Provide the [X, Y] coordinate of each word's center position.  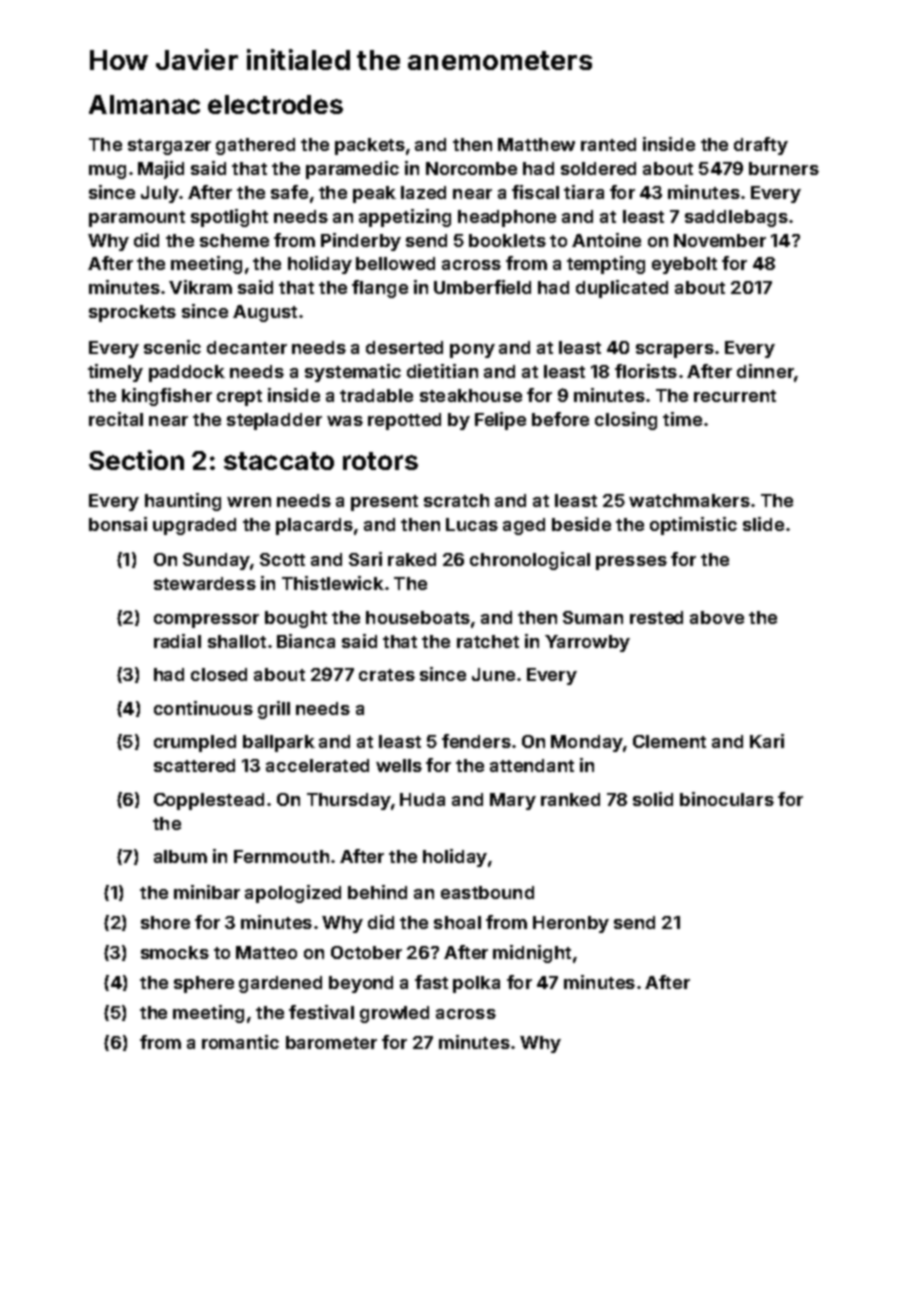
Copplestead [209, 801]
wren [249, 502]
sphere [204, 984]
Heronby [571, 924]
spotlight [229, 218]
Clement [669, 741]
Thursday [349, 801]
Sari [365, 559]
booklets [507, 240]
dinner [765, 371]
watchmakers [689, 500]
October [366, 952]
